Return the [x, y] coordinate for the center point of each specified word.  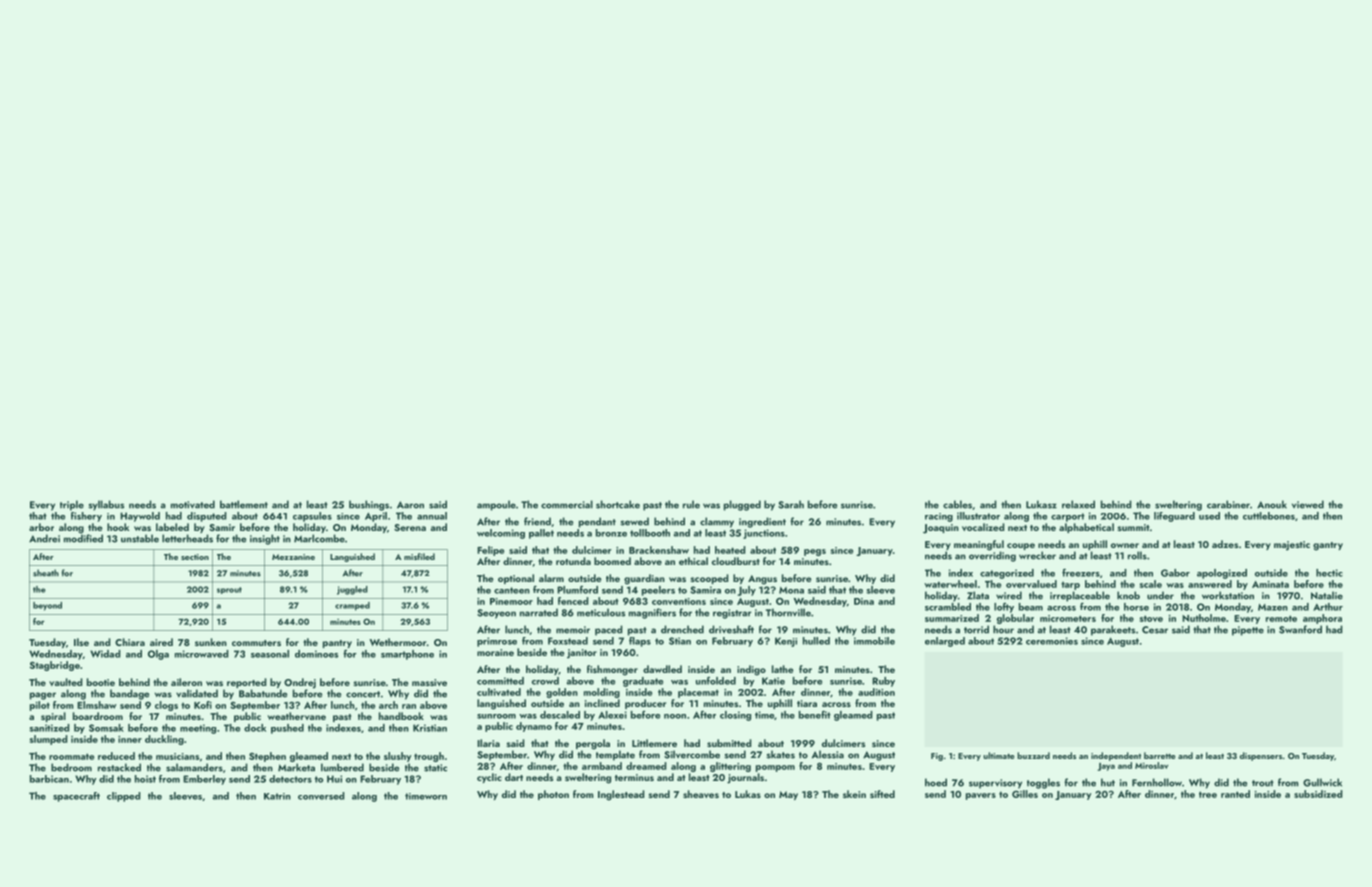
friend [537, 521]
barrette [1160, 755]
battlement [244, 504]
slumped [48, 740]
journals [745, 778]
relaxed [1078, 504]
